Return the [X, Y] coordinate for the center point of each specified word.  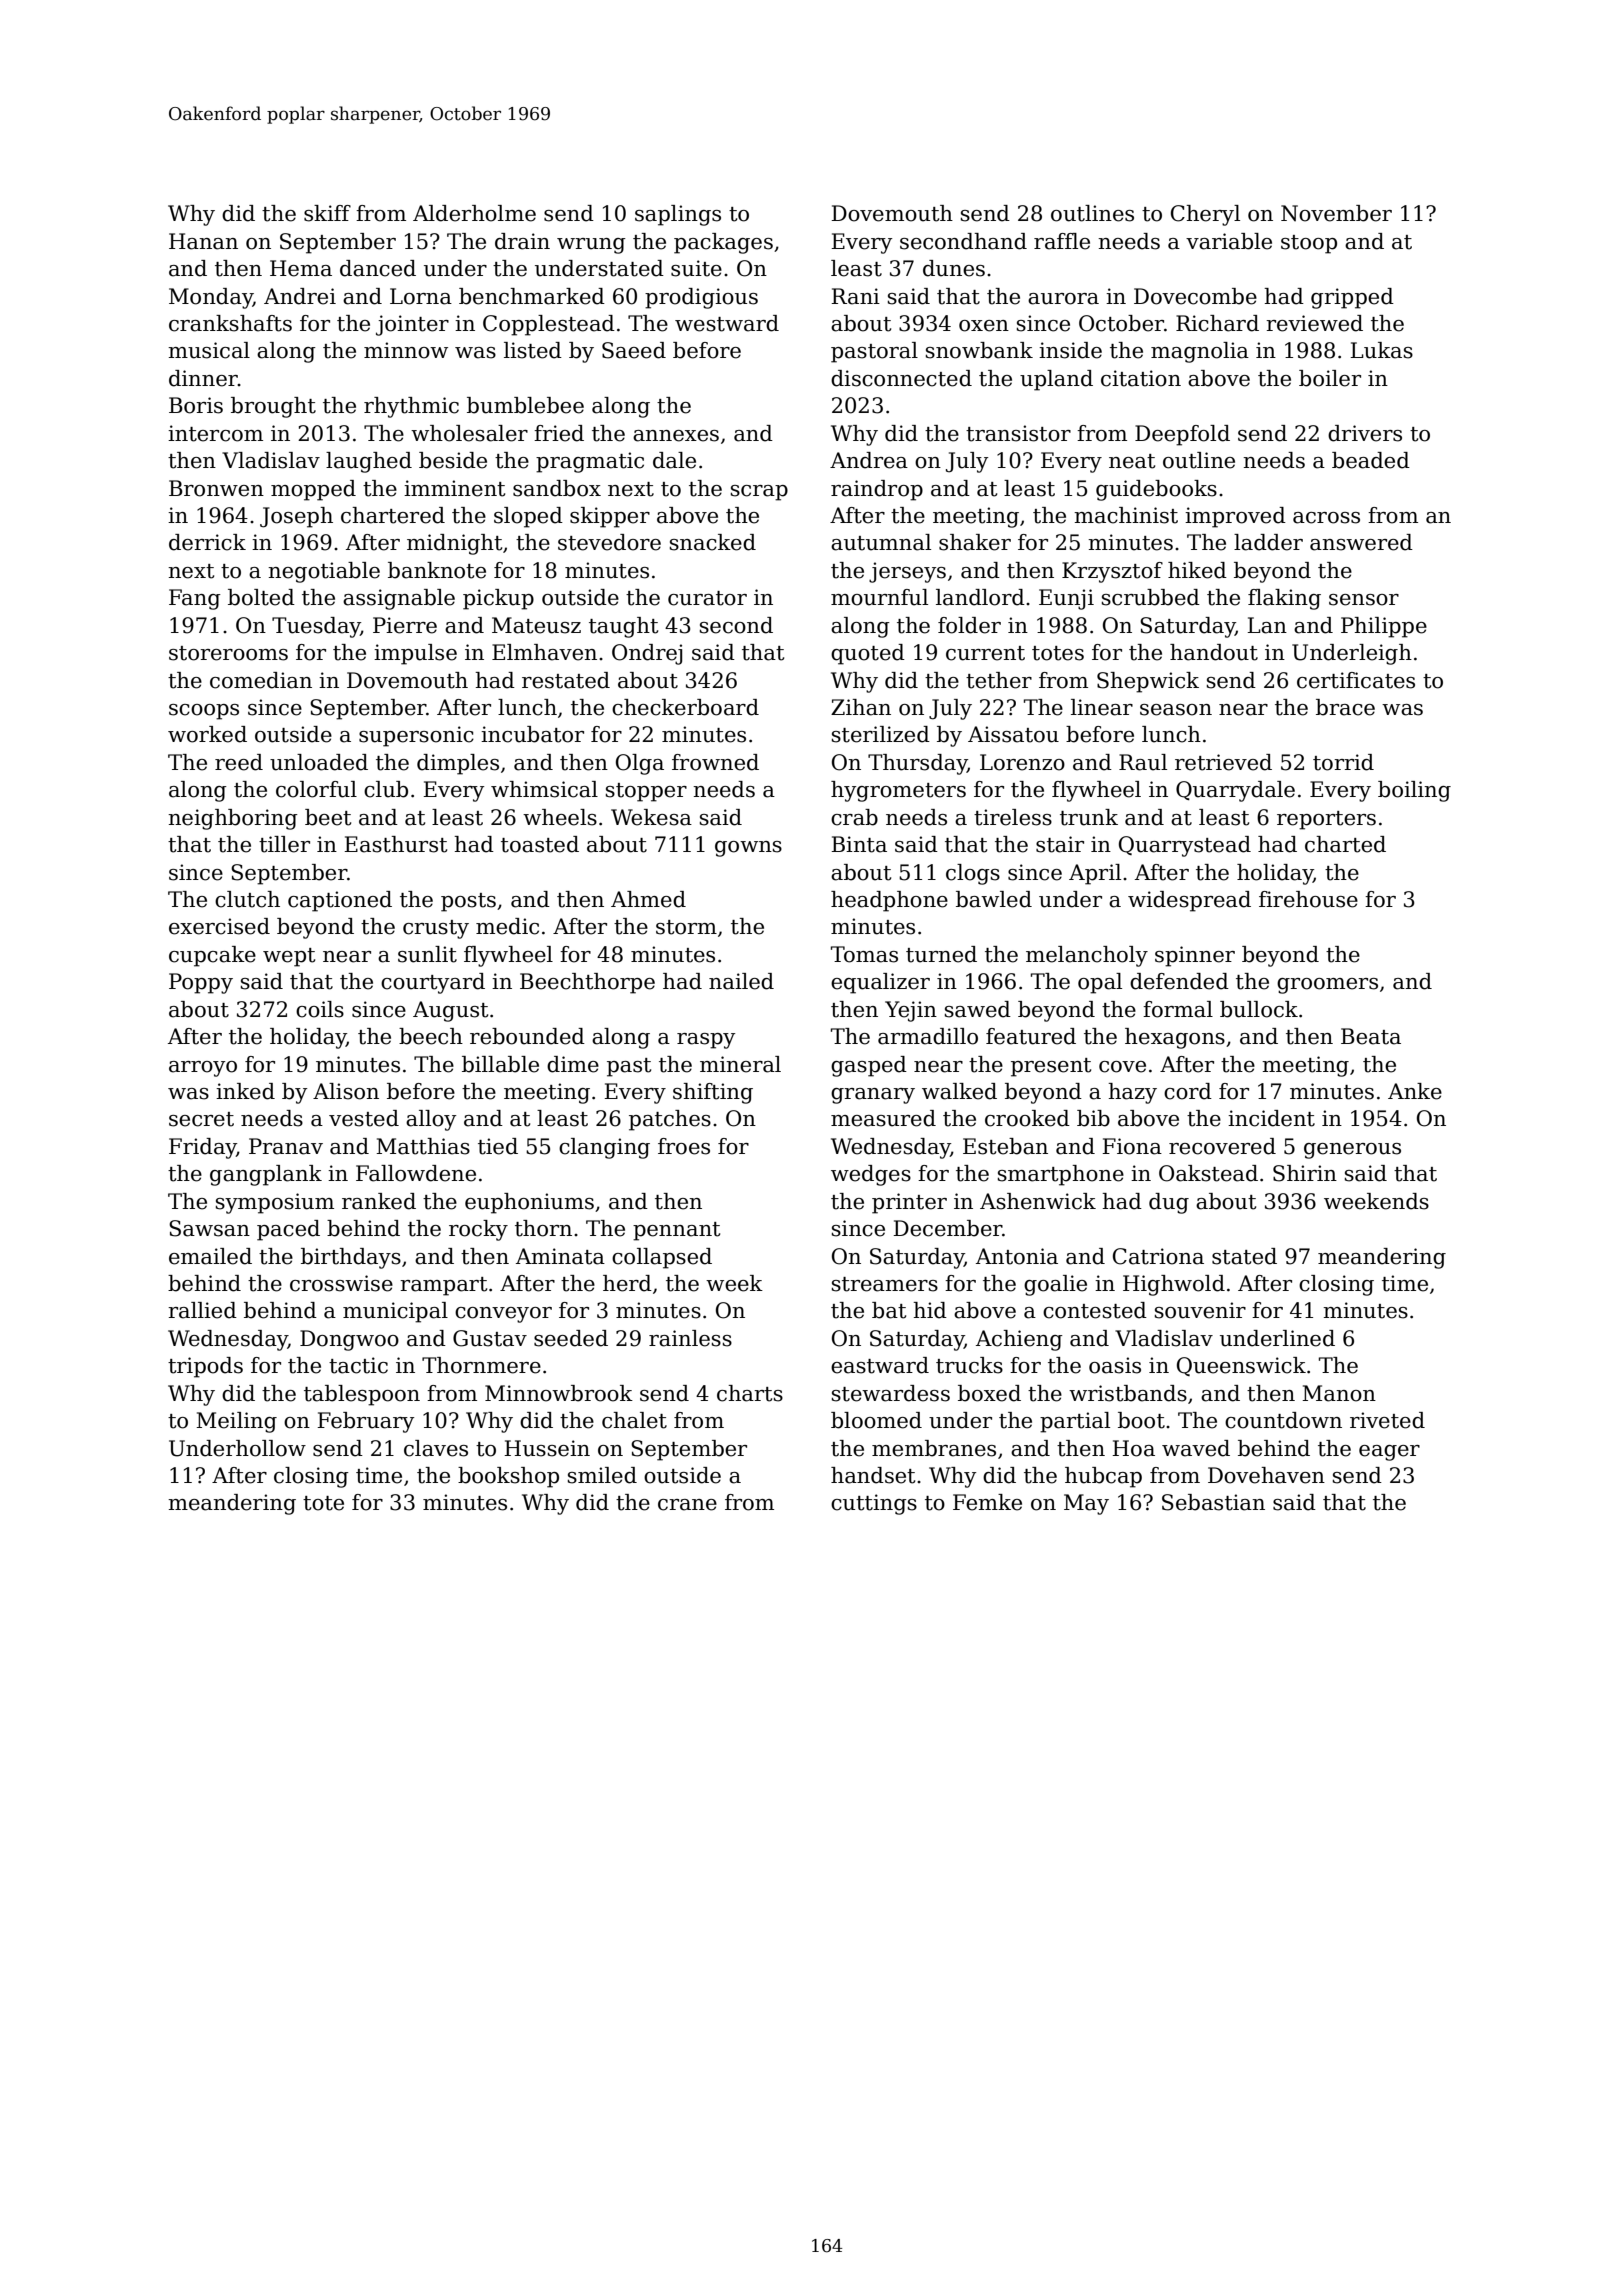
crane [687, 1505]
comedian [261, 680]
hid [930, 1310]
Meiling [236, 1422]
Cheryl [1205, 215]
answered [1361, 542]
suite [696, 268]
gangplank [266, 1175]
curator [707, 598]
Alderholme [474, 213]
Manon [1339, 1393]
